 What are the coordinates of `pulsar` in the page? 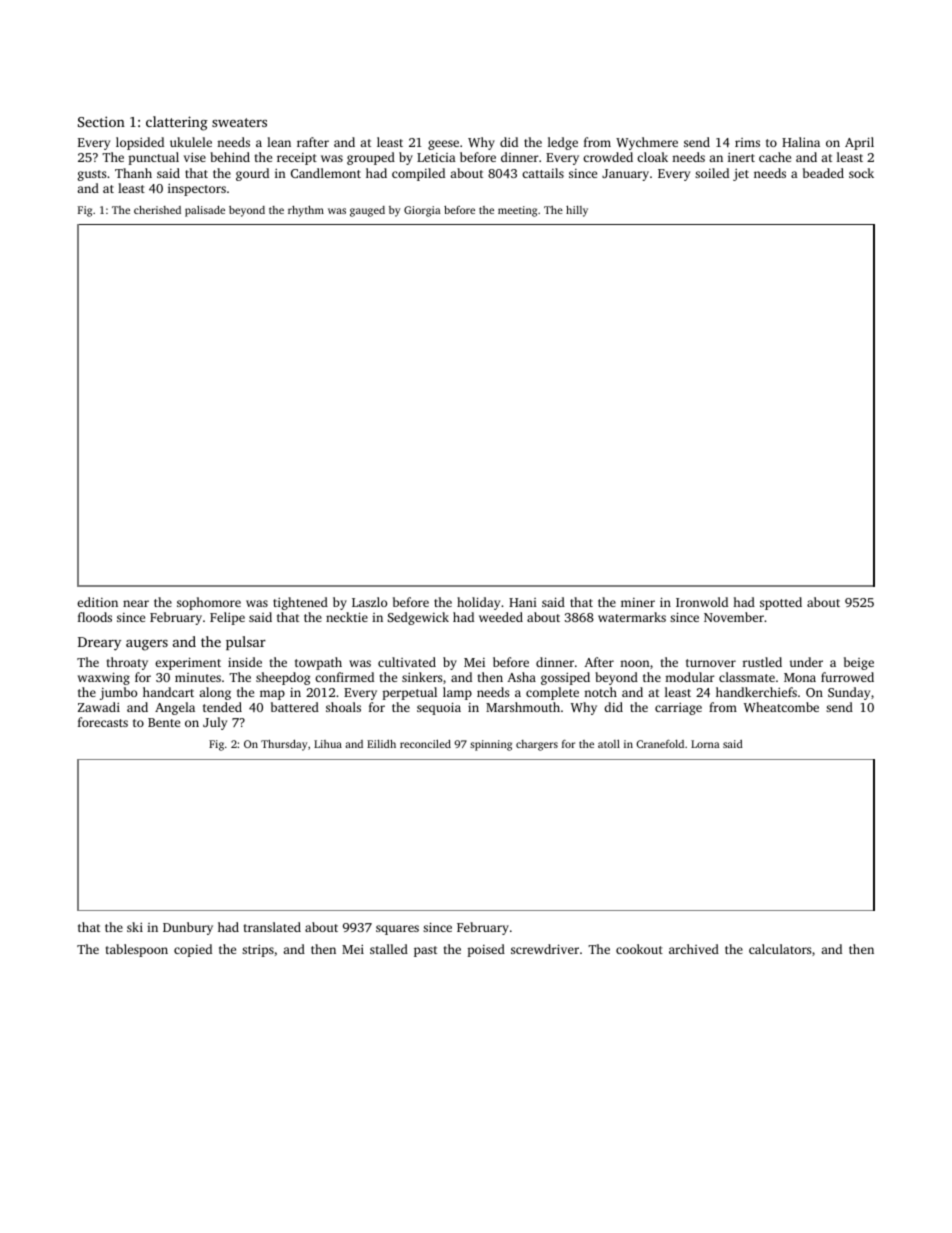 It's located at (246, 643).
